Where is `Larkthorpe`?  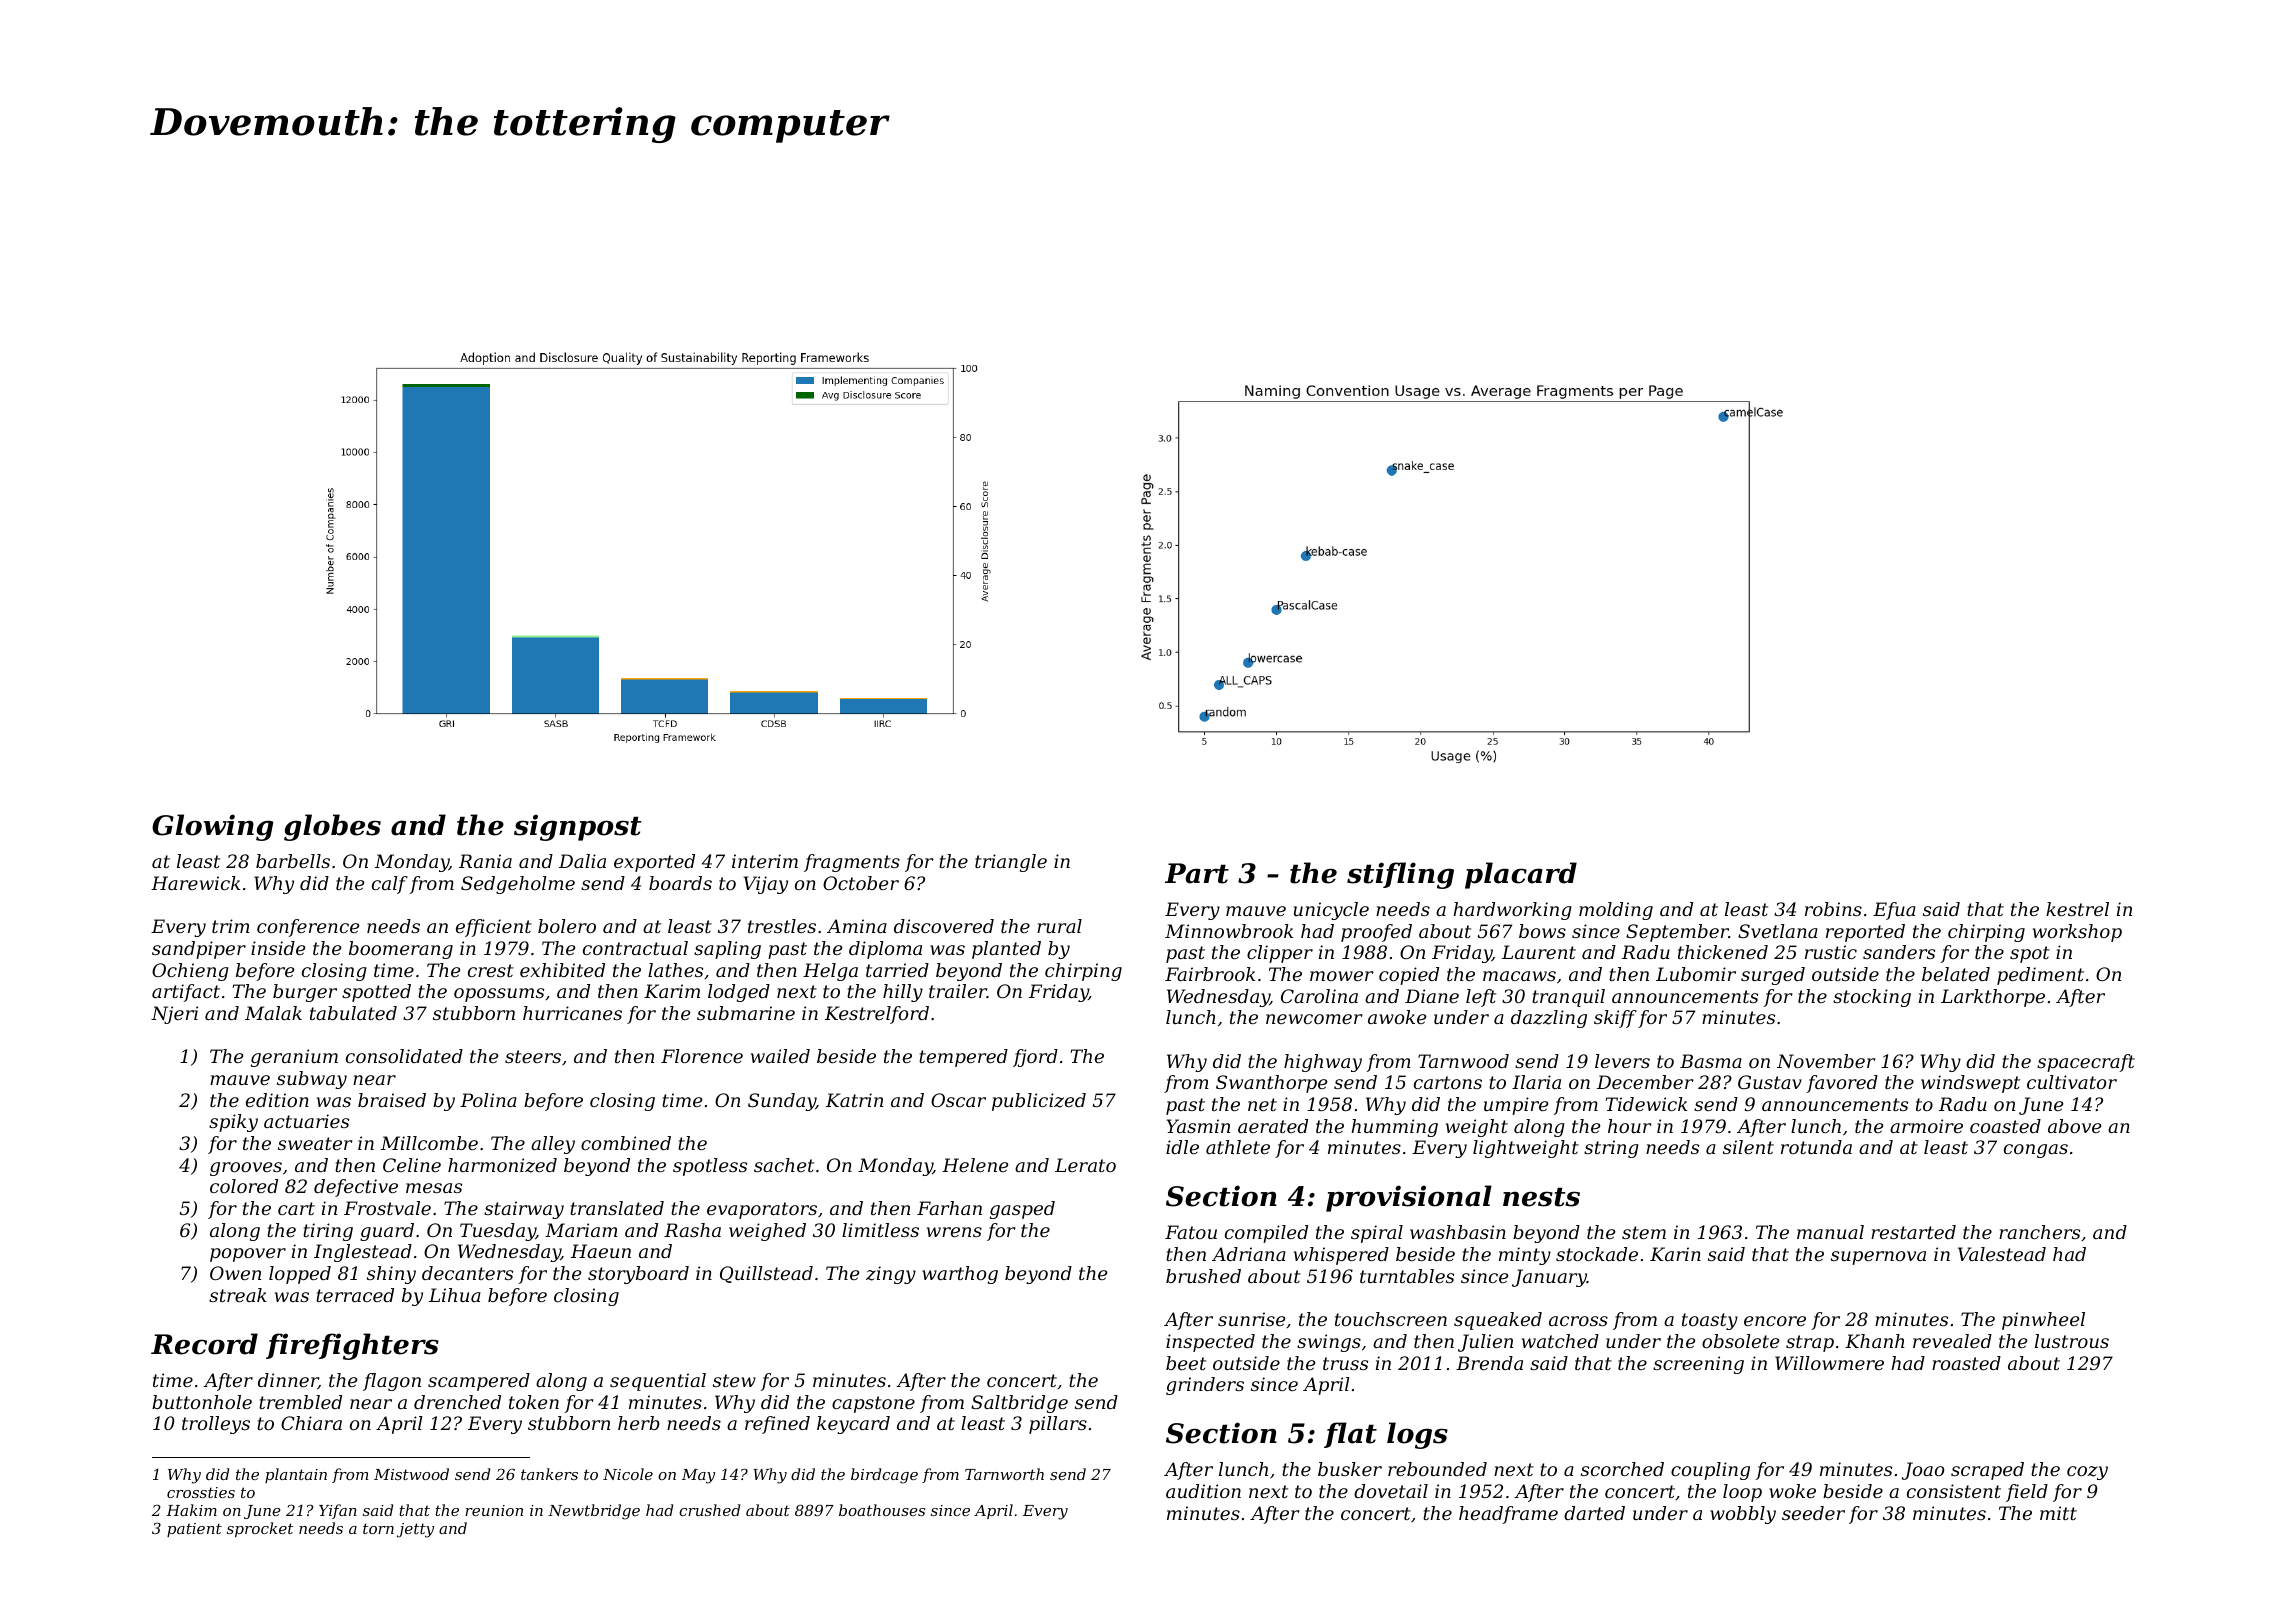 Larkthorpe is located at coordinates (1993, 998).
